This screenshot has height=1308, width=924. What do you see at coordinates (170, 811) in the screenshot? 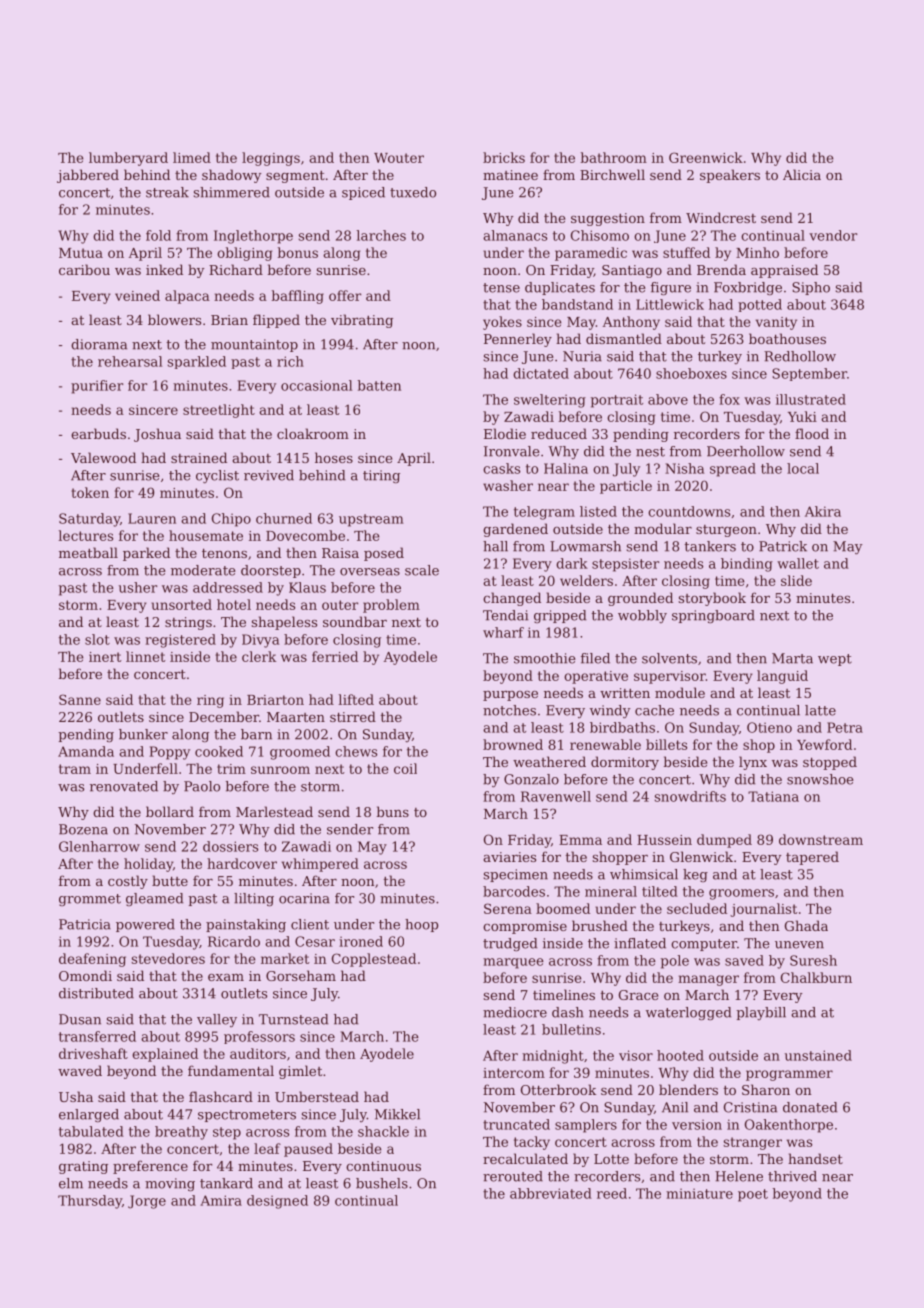
I see `bollard` at bounding box center [170, 811].
